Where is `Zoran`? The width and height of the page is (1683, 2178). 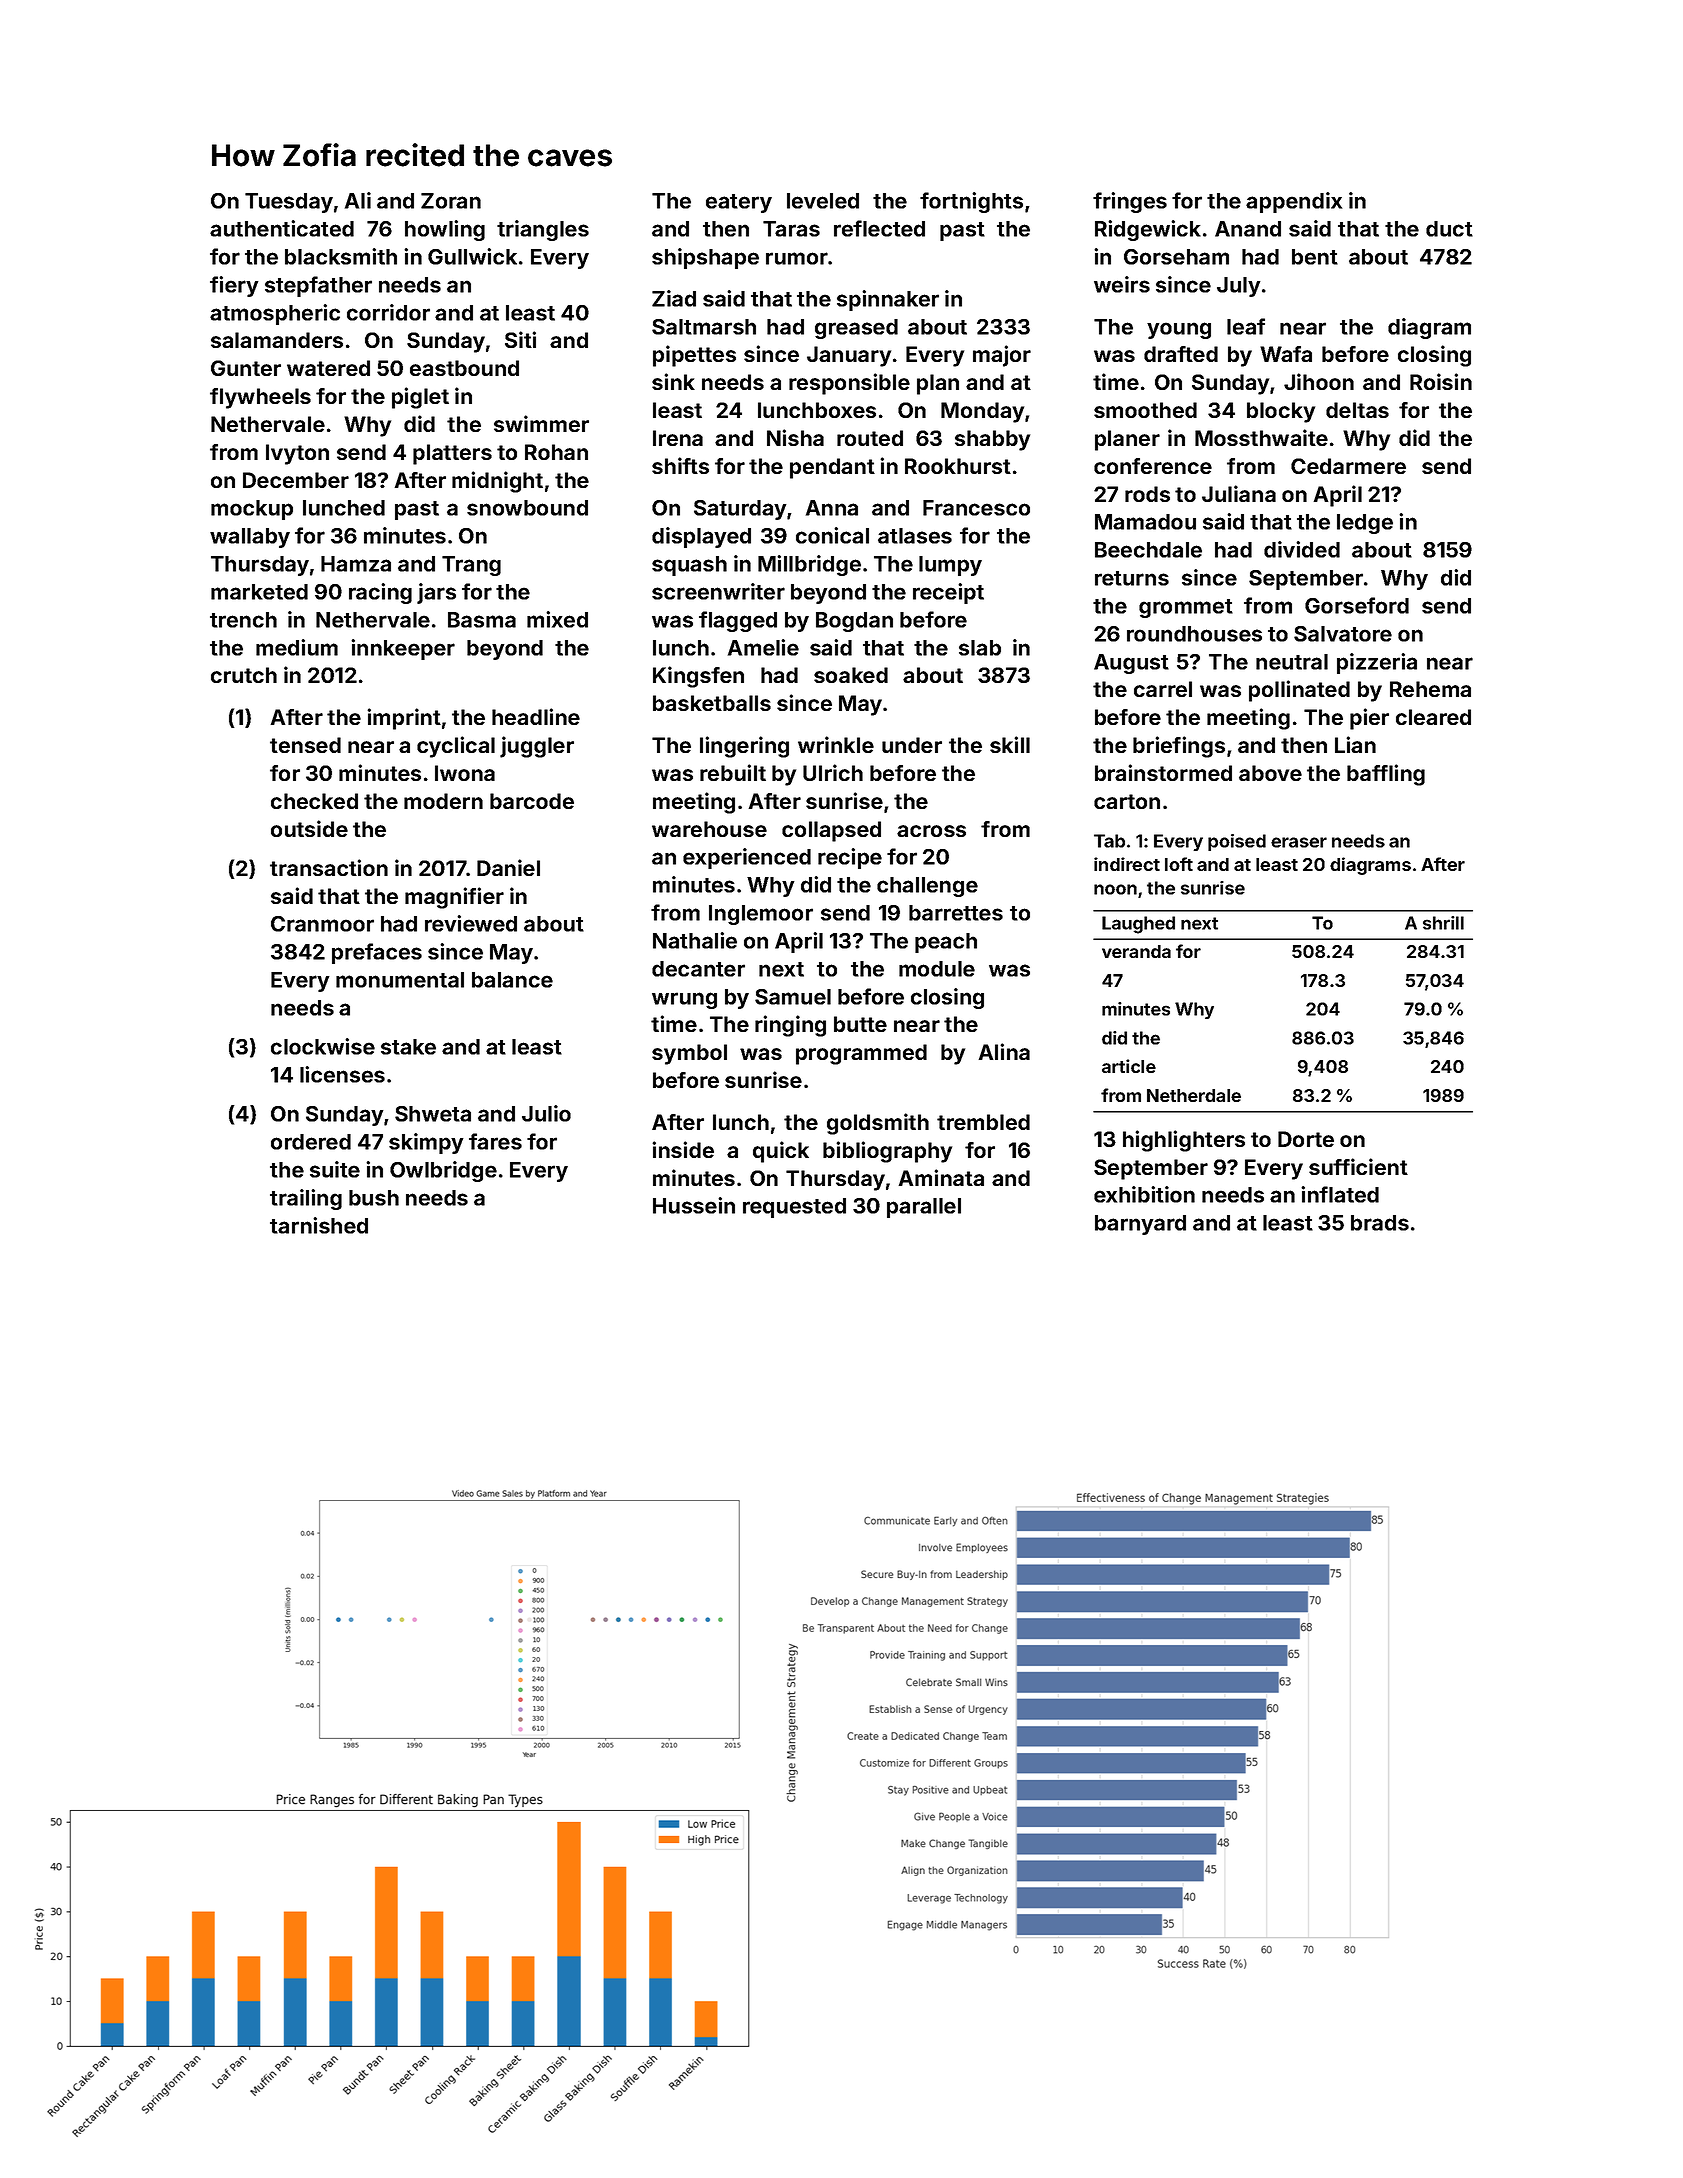 Zoran is located at coordinates (451, 201).
